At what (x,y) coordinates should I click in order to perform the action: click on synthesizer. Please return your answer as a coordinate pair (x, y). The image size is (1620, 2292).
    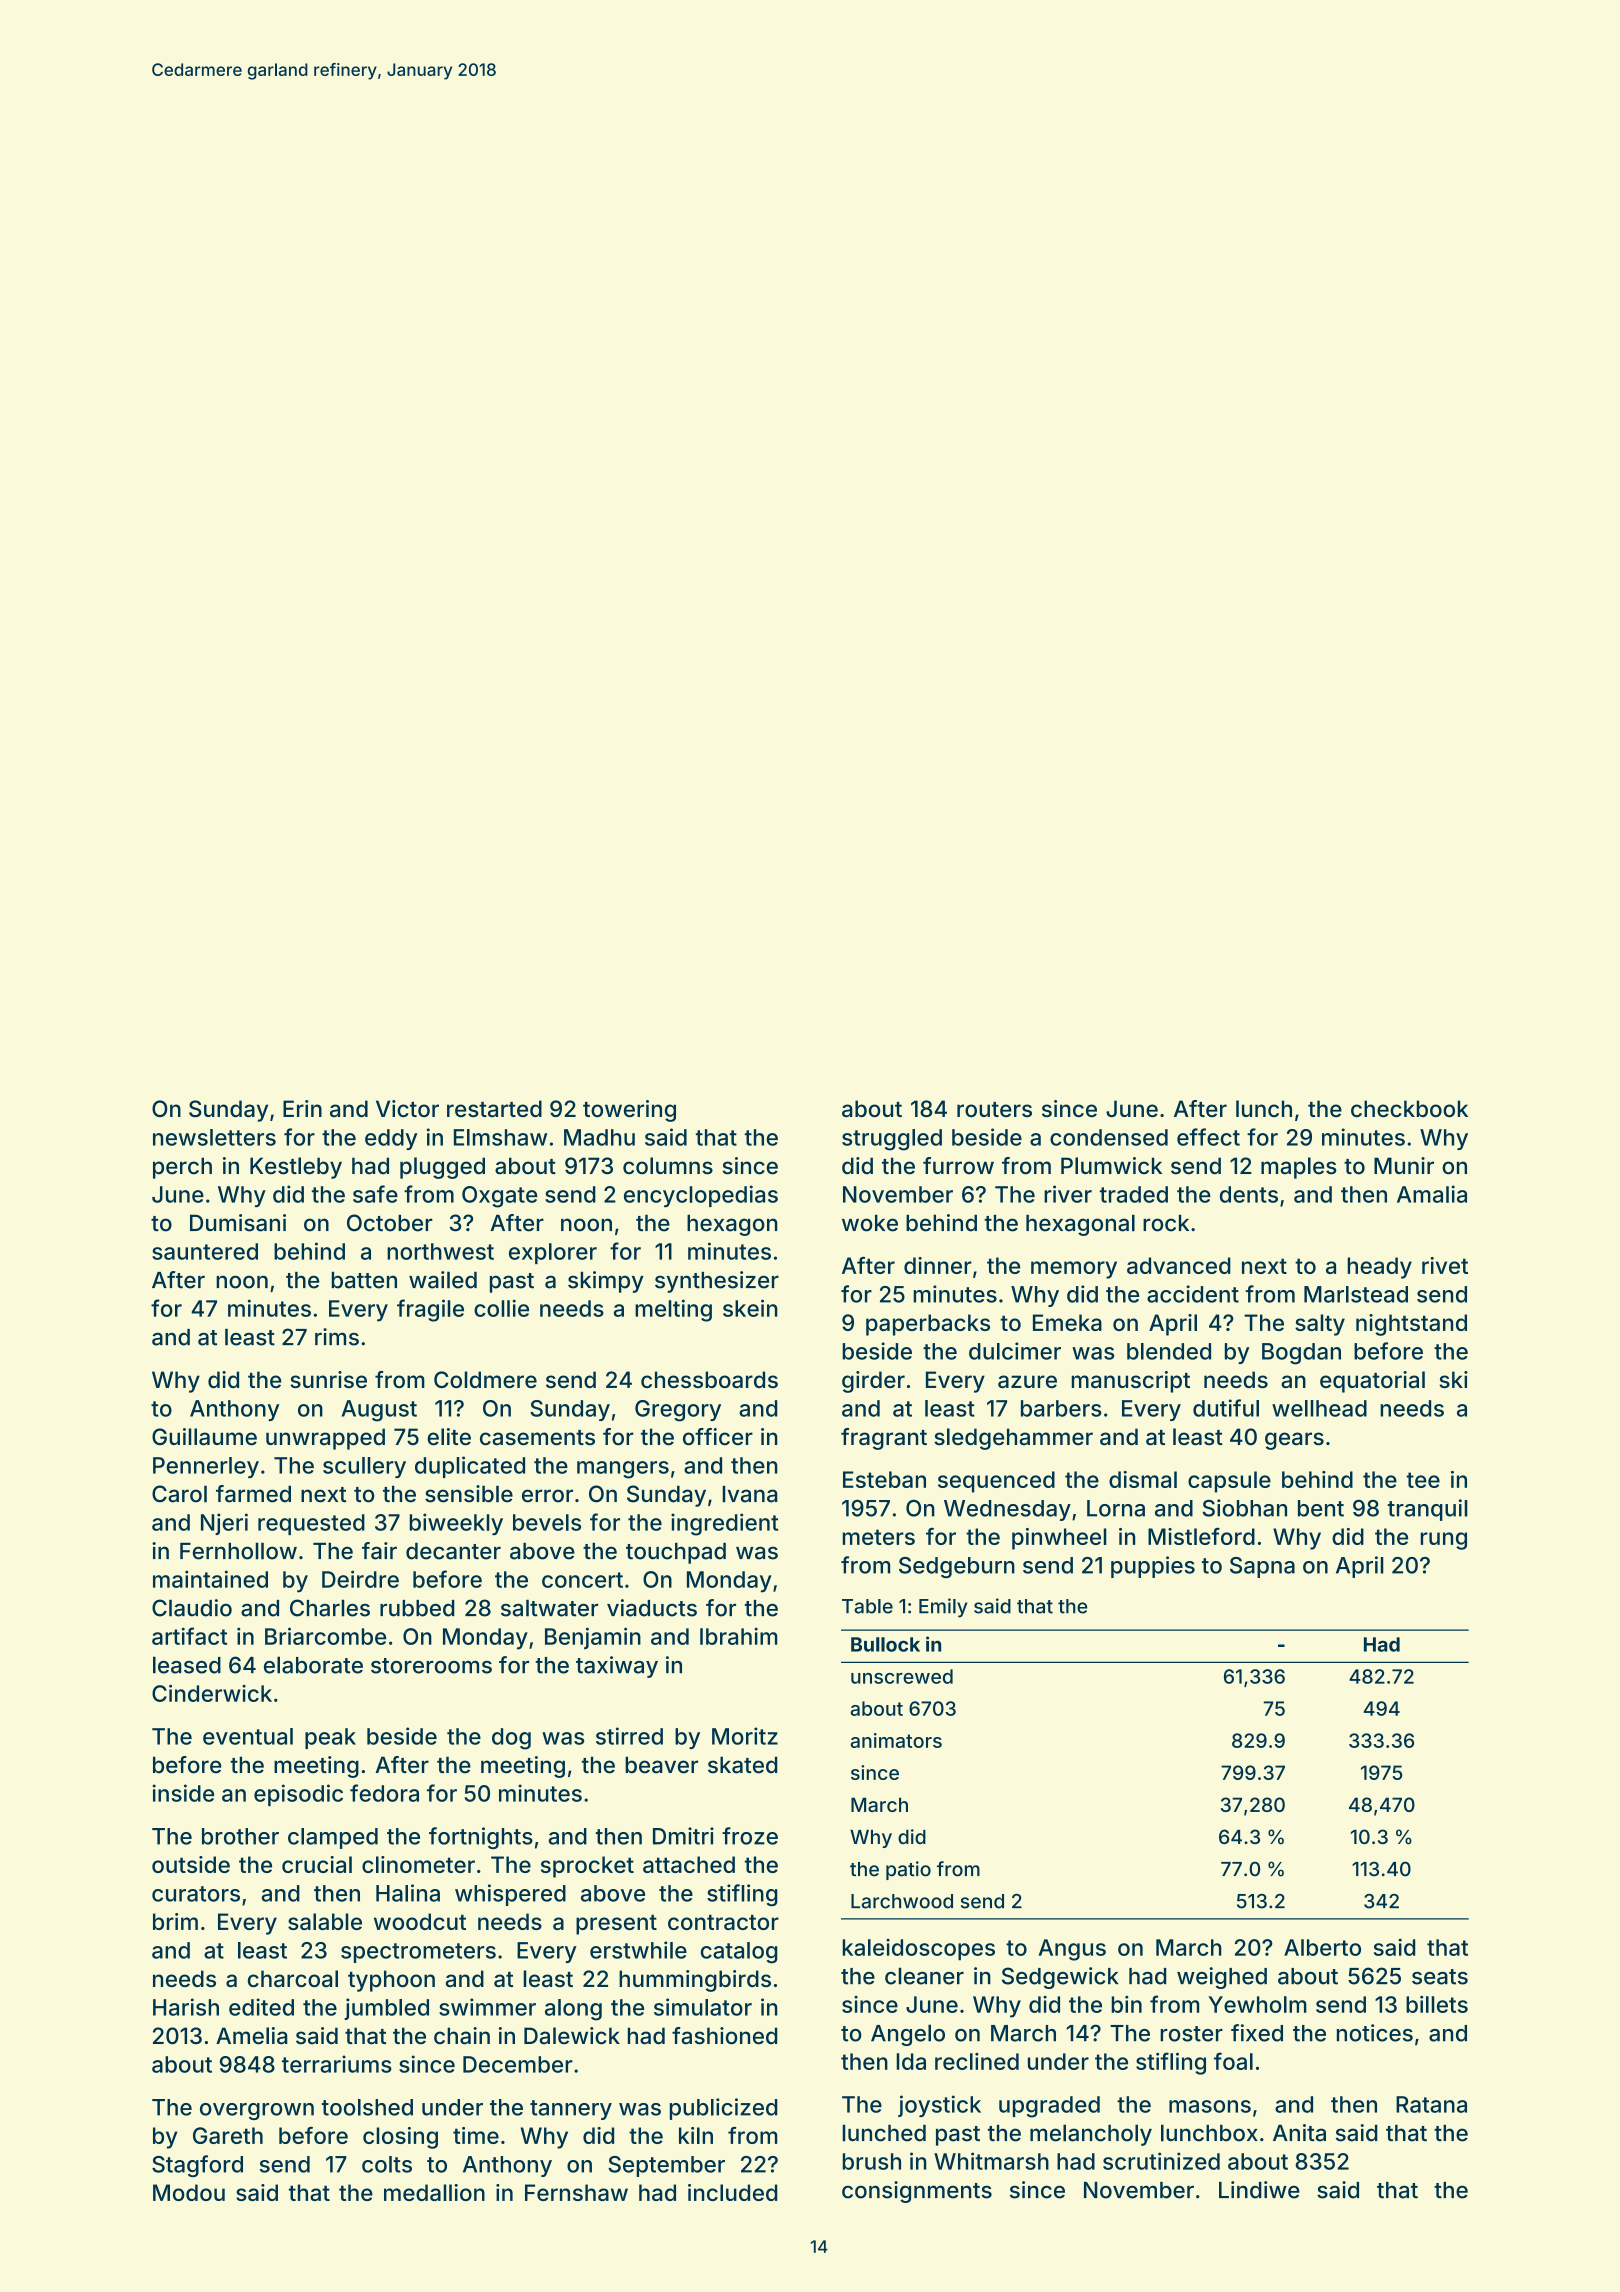
    Looking at the image, I should click on (717, 1282).
